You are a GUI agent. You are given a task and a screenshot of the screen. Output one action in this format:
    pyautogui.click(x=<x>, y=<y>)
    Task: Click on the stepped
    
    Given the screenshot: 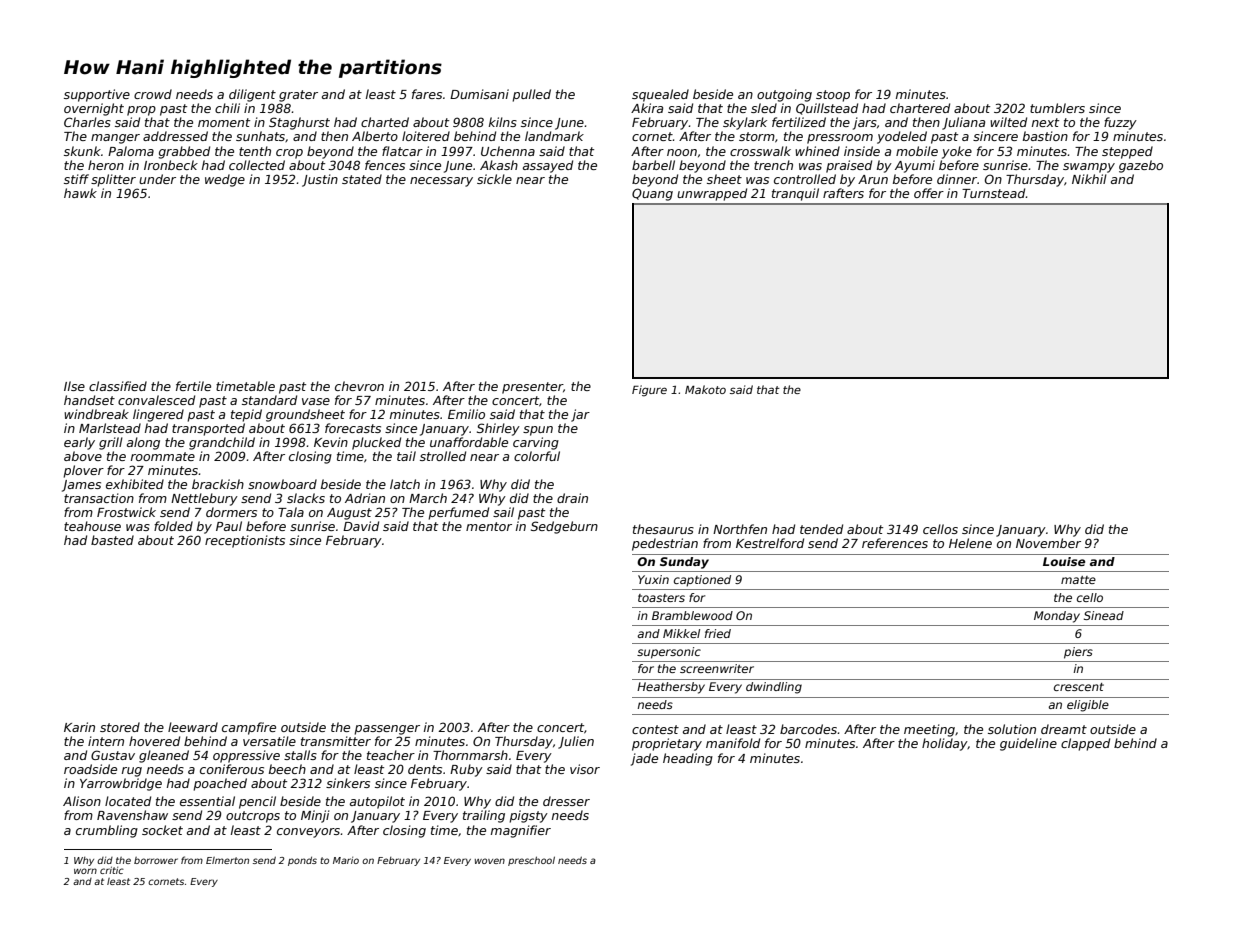 What is the action you would take?
    pyautogui.click(x=1127, y=152)
